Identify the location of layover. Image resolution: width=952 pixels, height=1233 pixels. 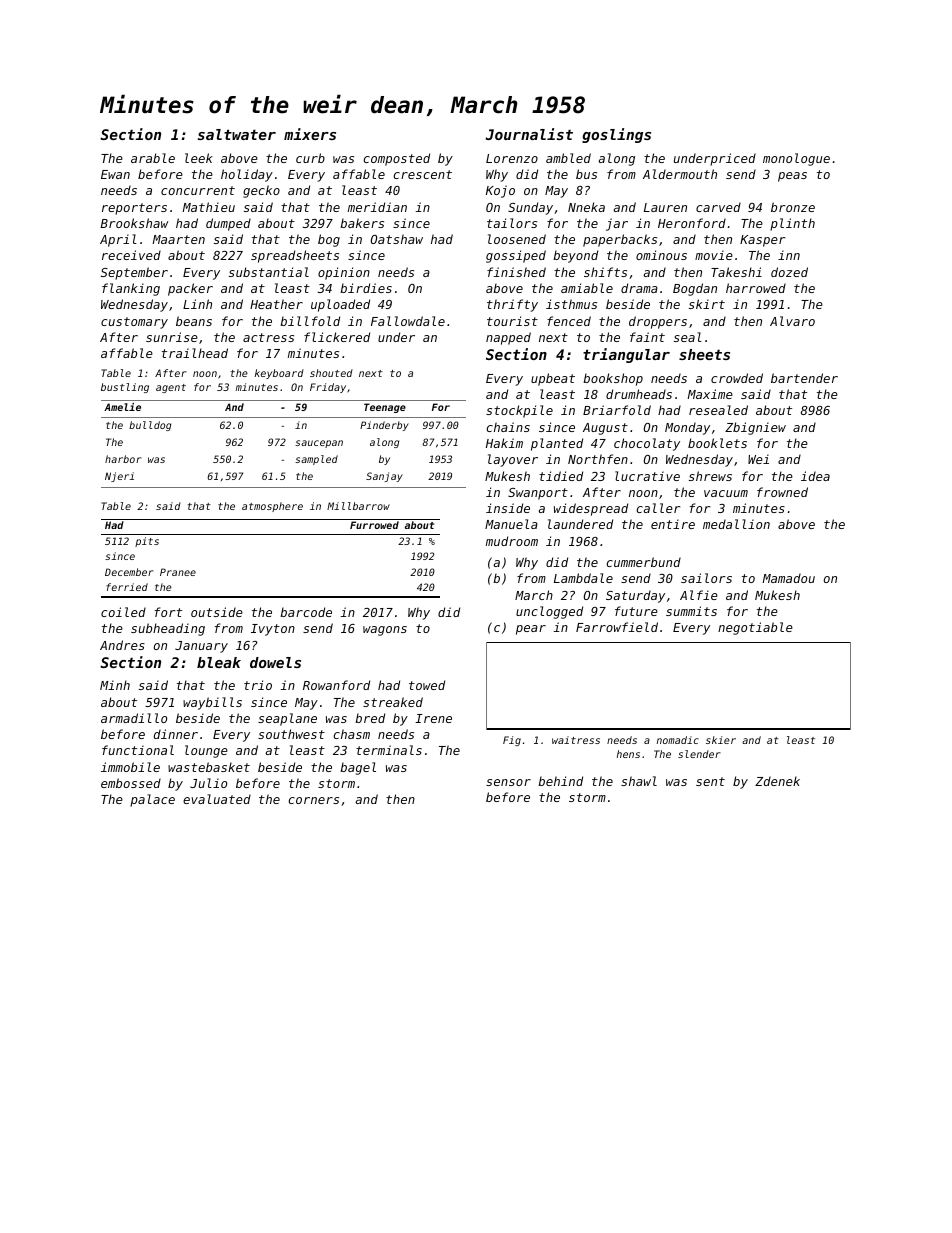
(513, 460).
